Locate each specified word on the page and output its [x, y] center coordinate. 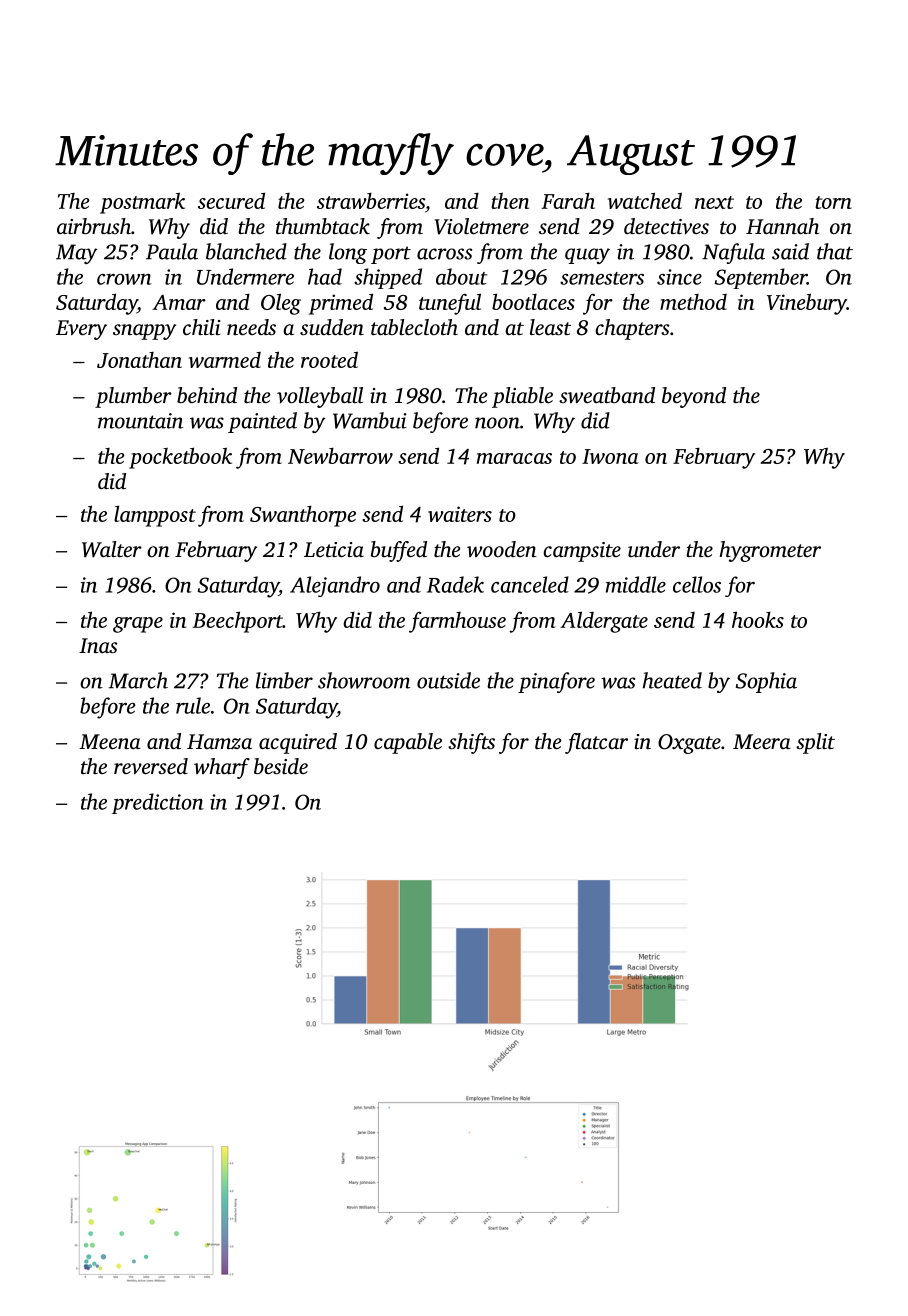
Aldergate [604, 622]
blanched [246, 251]
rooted [329, 359]
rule [193, 705]
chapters [632, 329]
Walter [112, 549]
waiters [460, 514]
